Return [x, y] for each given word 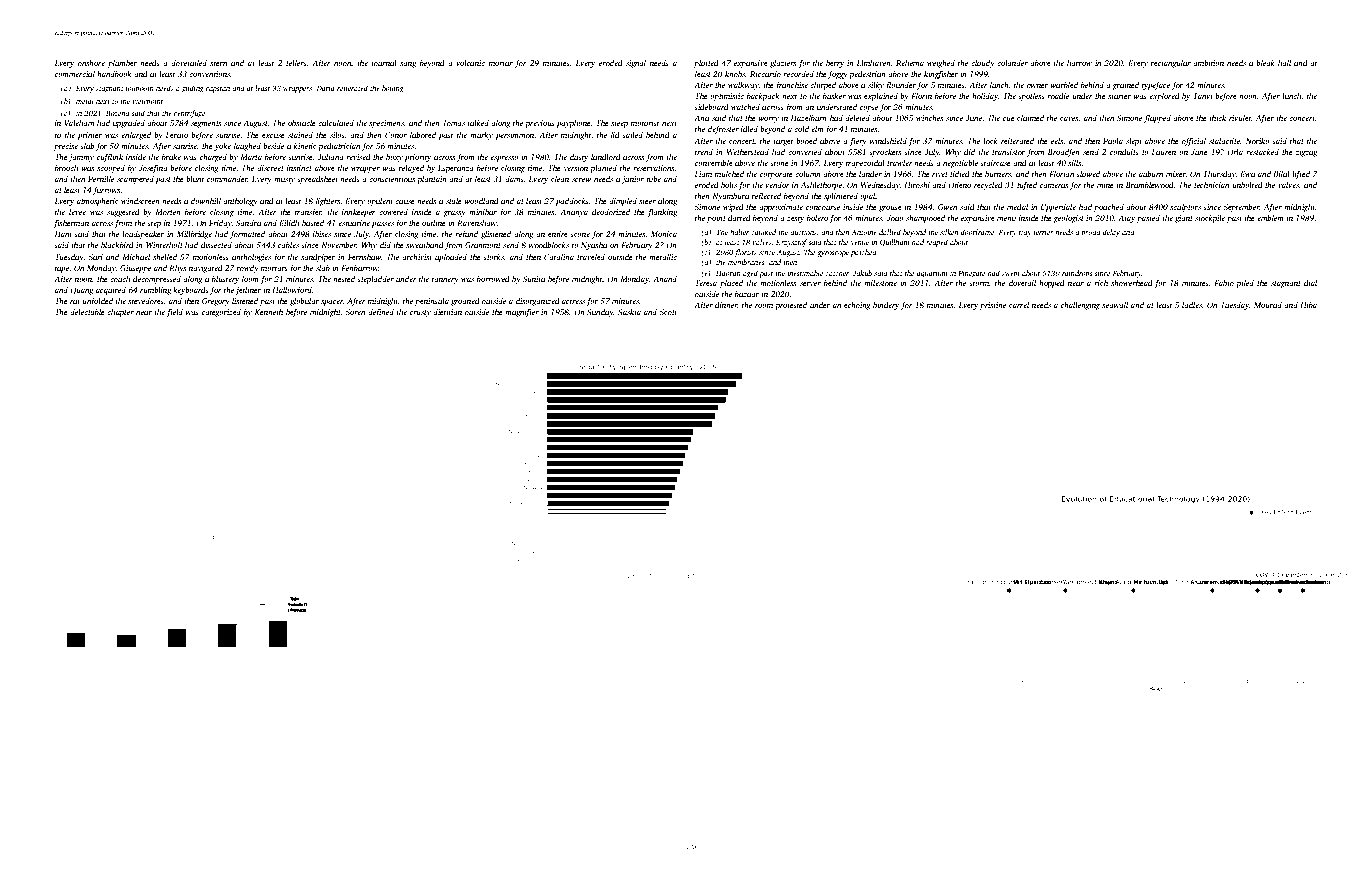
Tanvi [1203, 96]
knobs [735, 74]
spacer [332, 303]
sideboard [711, 107]
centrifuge [189, 114]
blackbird [117, 245]
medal [1017, 207]
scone [580, 235]
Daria [326, 88]
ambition [1208, 63]
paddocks [572, 202]
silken [949, 232]
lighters [328, 202]
